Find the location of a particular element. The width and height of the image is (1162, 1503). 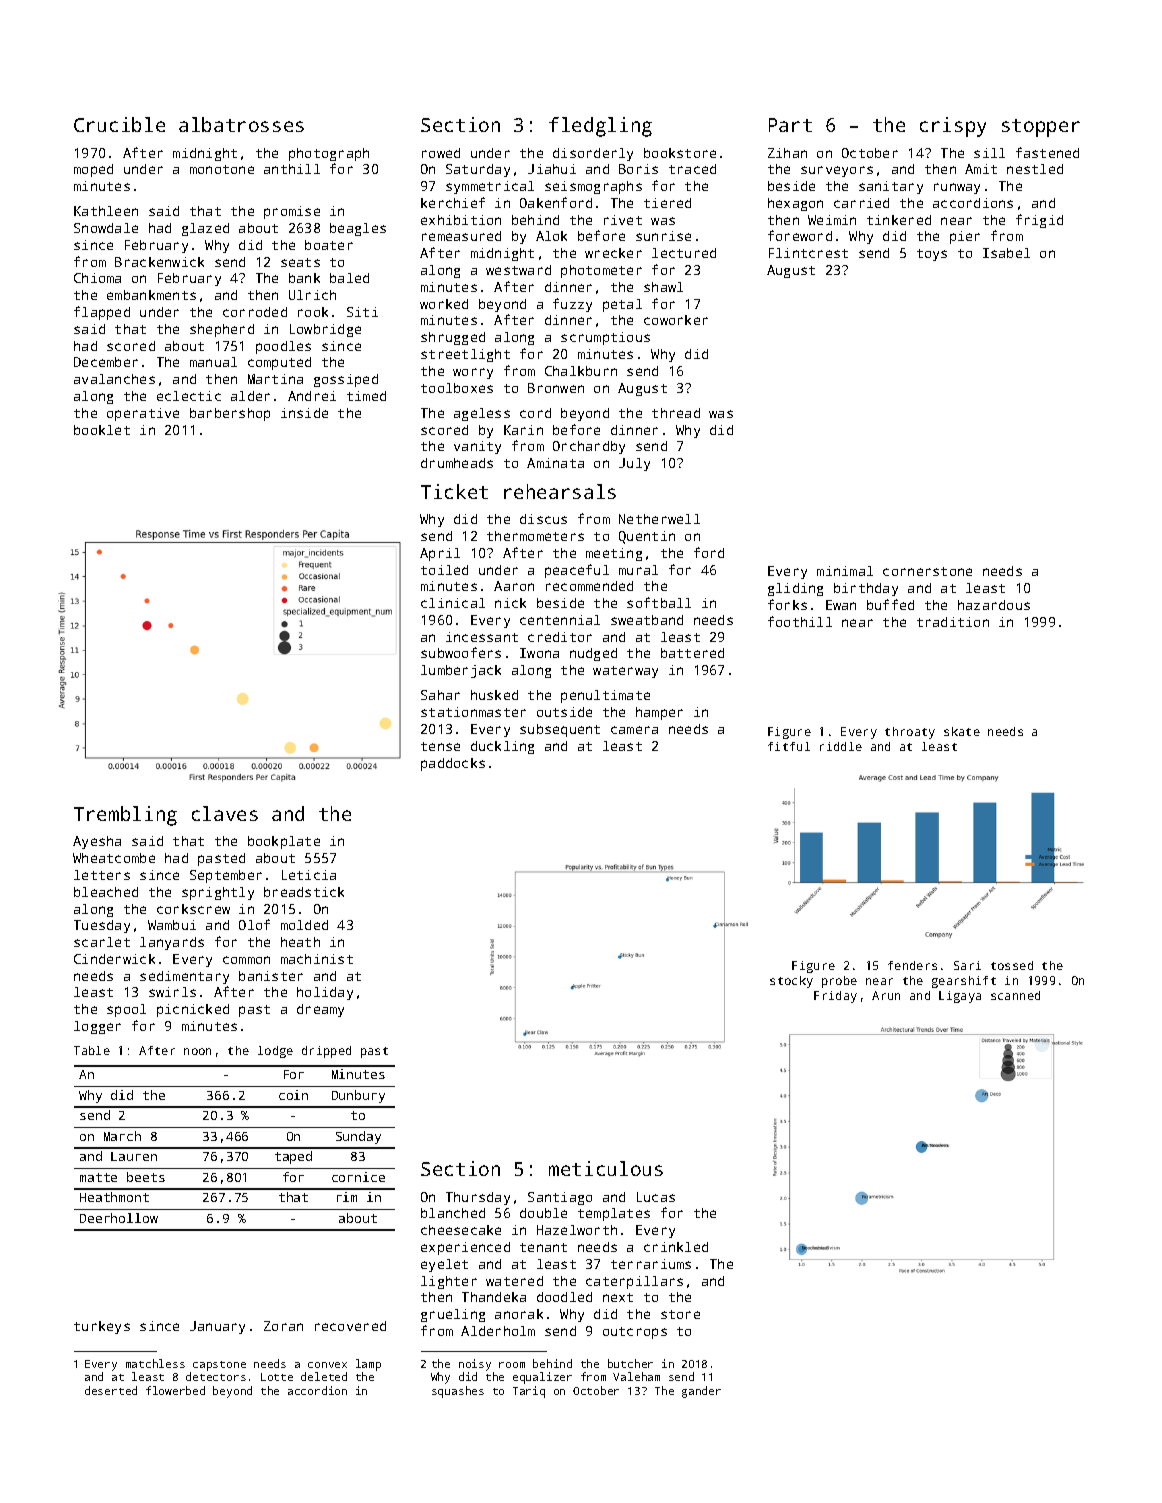

cornerstone is located at coordinates (927, 571).
